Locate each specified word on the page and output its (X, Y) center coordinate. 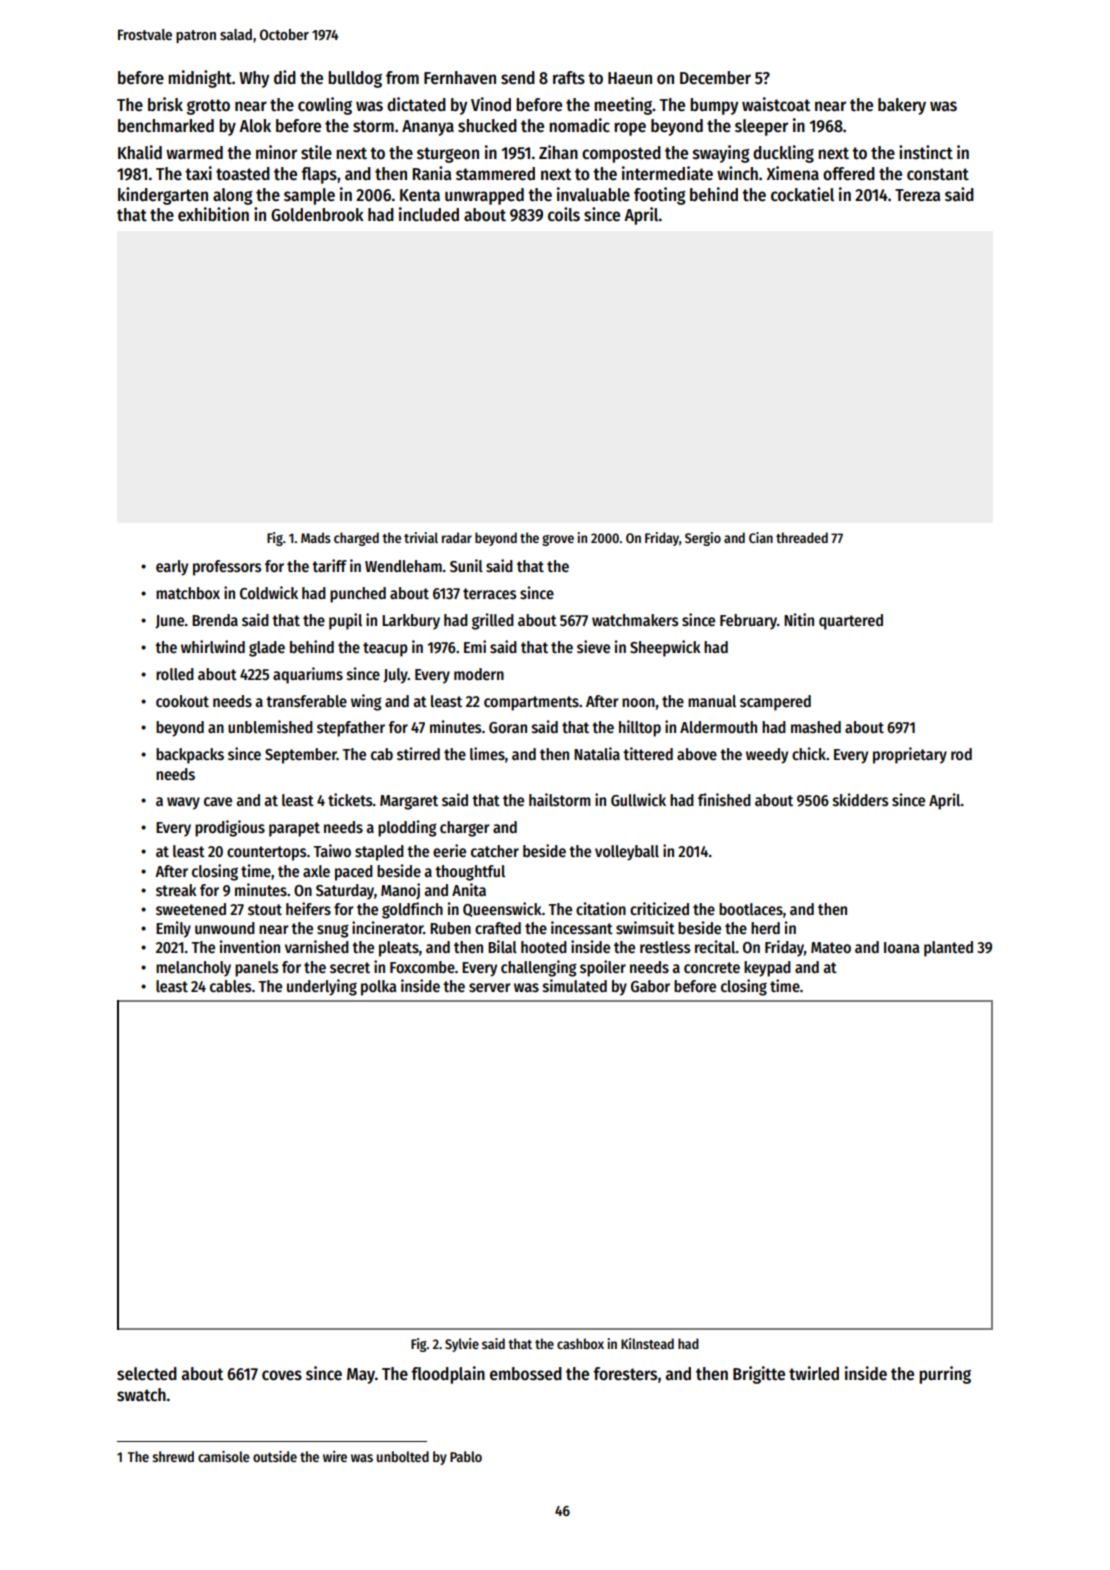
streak (176, 890)
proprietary (910, 755)
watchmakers (635, 620)
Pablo (466, 1456)
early (172, 568)
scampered (775, 703)
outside (275, 1456)
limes (487, 753)
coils (564, 214)
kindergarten (163, 196)
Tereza (917, 195)
